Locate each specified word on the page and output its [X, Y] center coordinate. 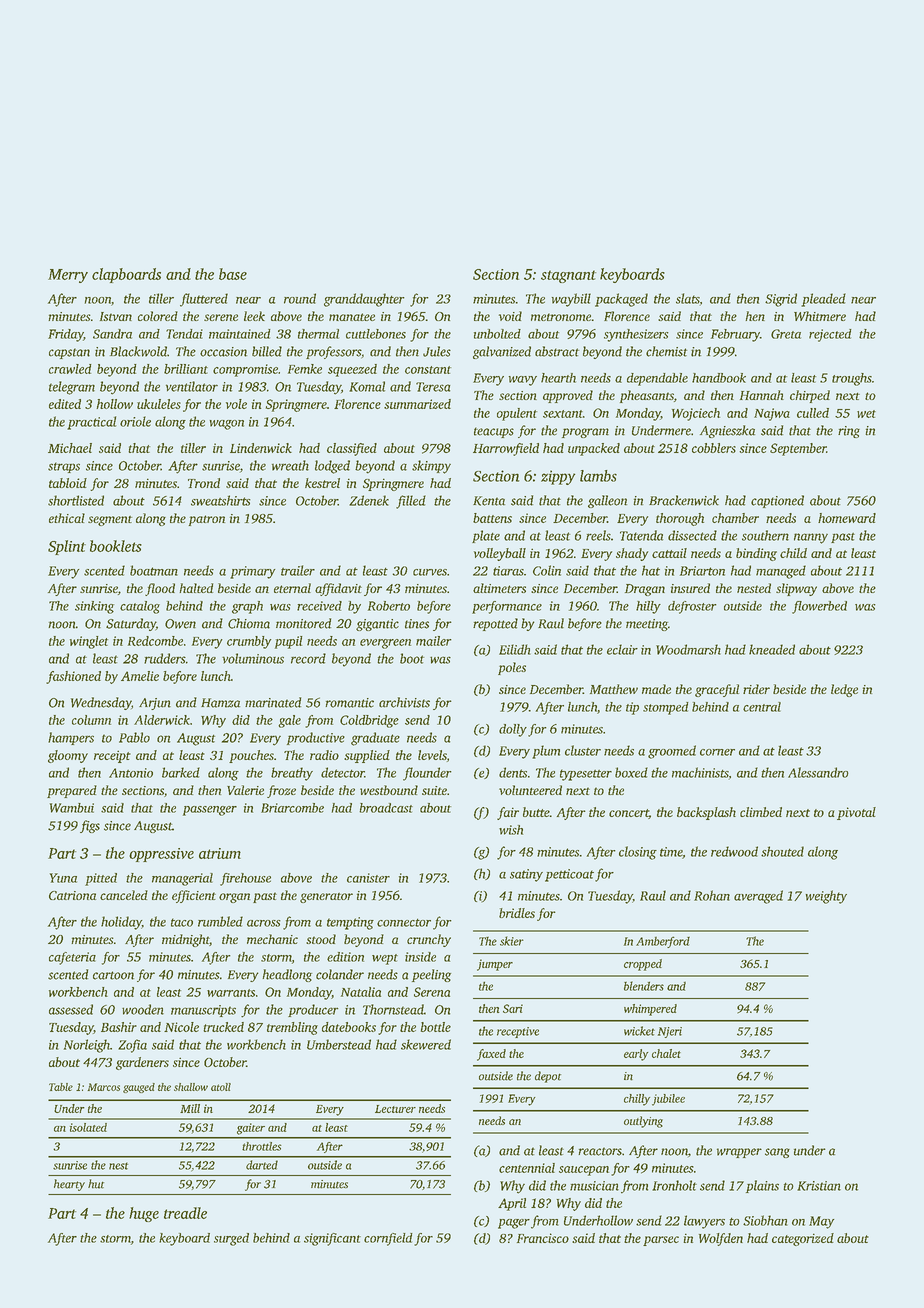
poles [512, 668]
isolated [88, 1127]
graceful [717, 690]
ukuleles [159, 404]
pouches [251, 756]
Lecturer [395, 1109]
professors [333, 352]
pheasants [647, 396]
